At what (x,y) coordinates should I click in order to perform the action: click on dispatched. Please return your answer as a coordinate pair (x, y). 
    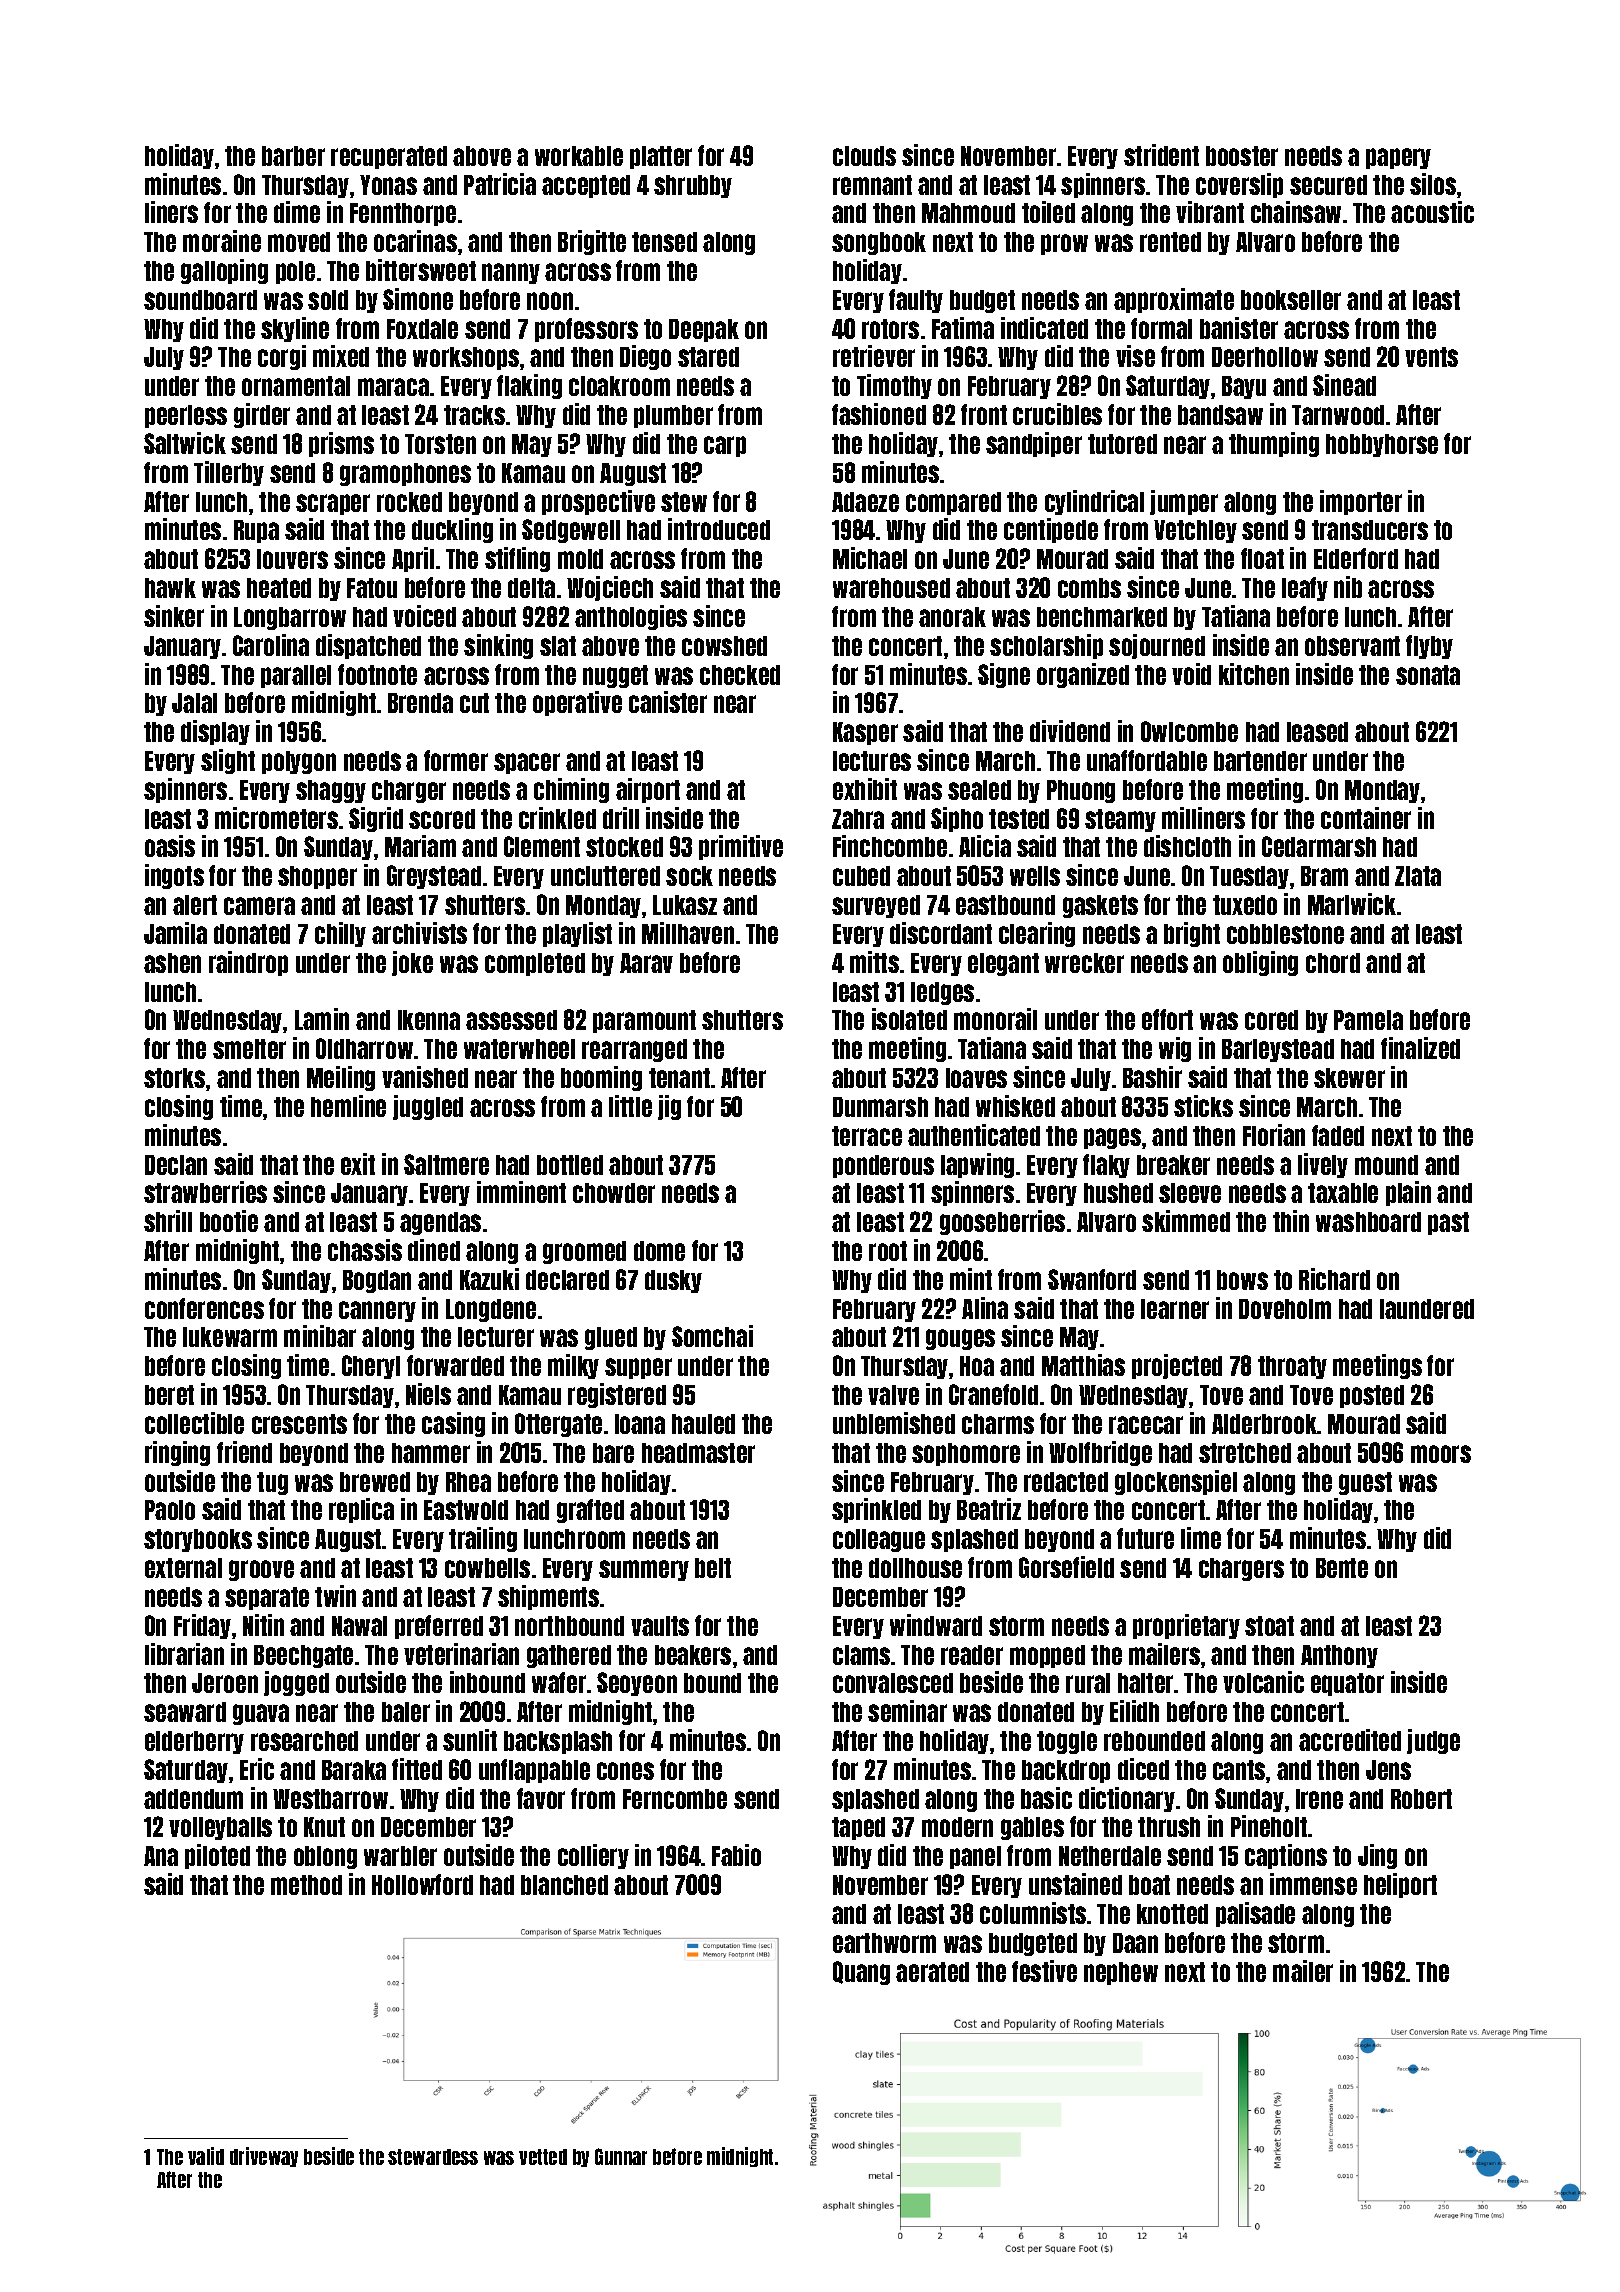
    Looking at the image, I should click on (368, 646).
